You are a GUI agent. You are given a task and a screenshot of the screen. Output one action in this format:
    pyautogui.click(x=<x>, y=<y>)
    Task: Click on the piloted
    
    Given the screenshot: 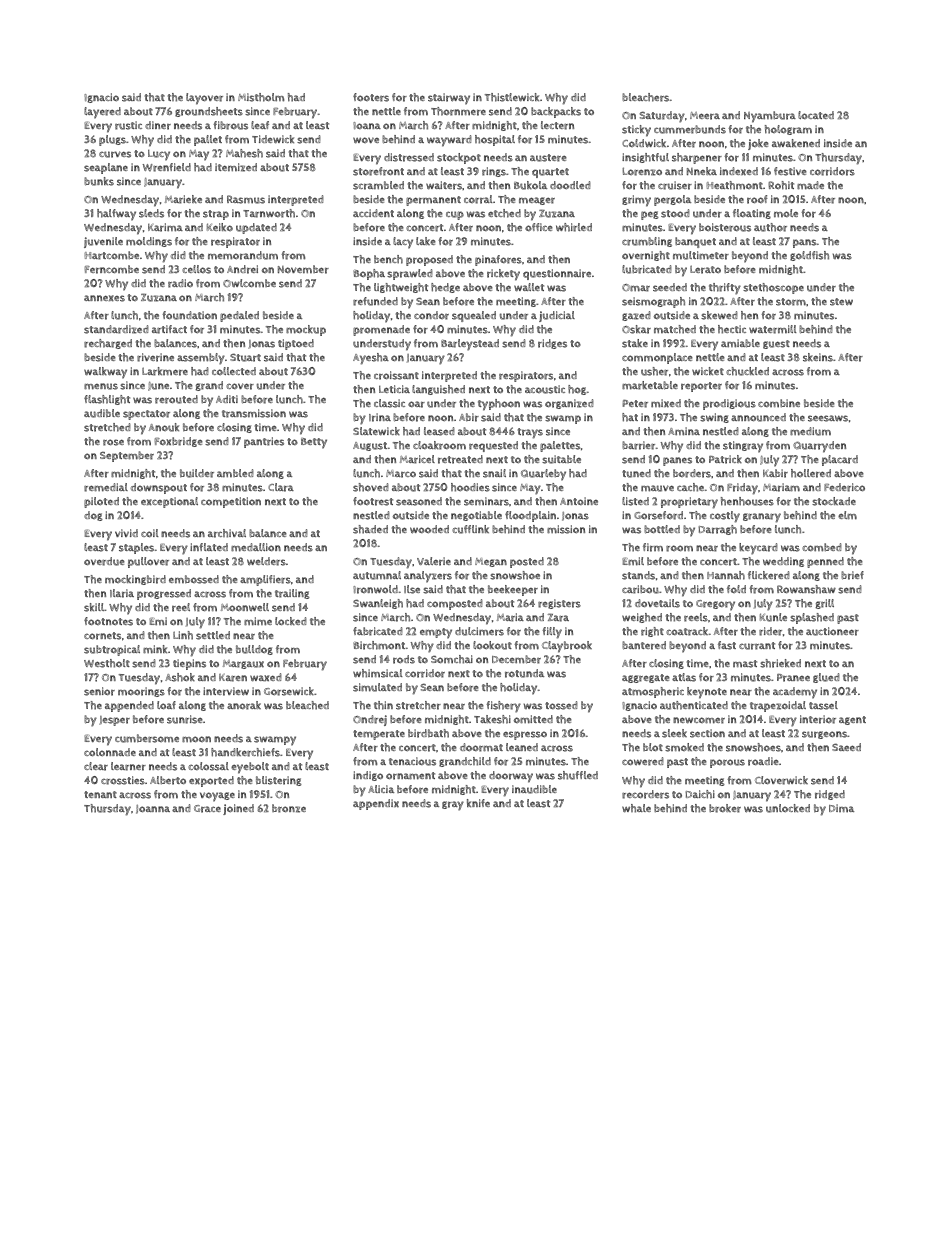 What is the action you would take?
    pyautogui.click(x=101, y=502)
